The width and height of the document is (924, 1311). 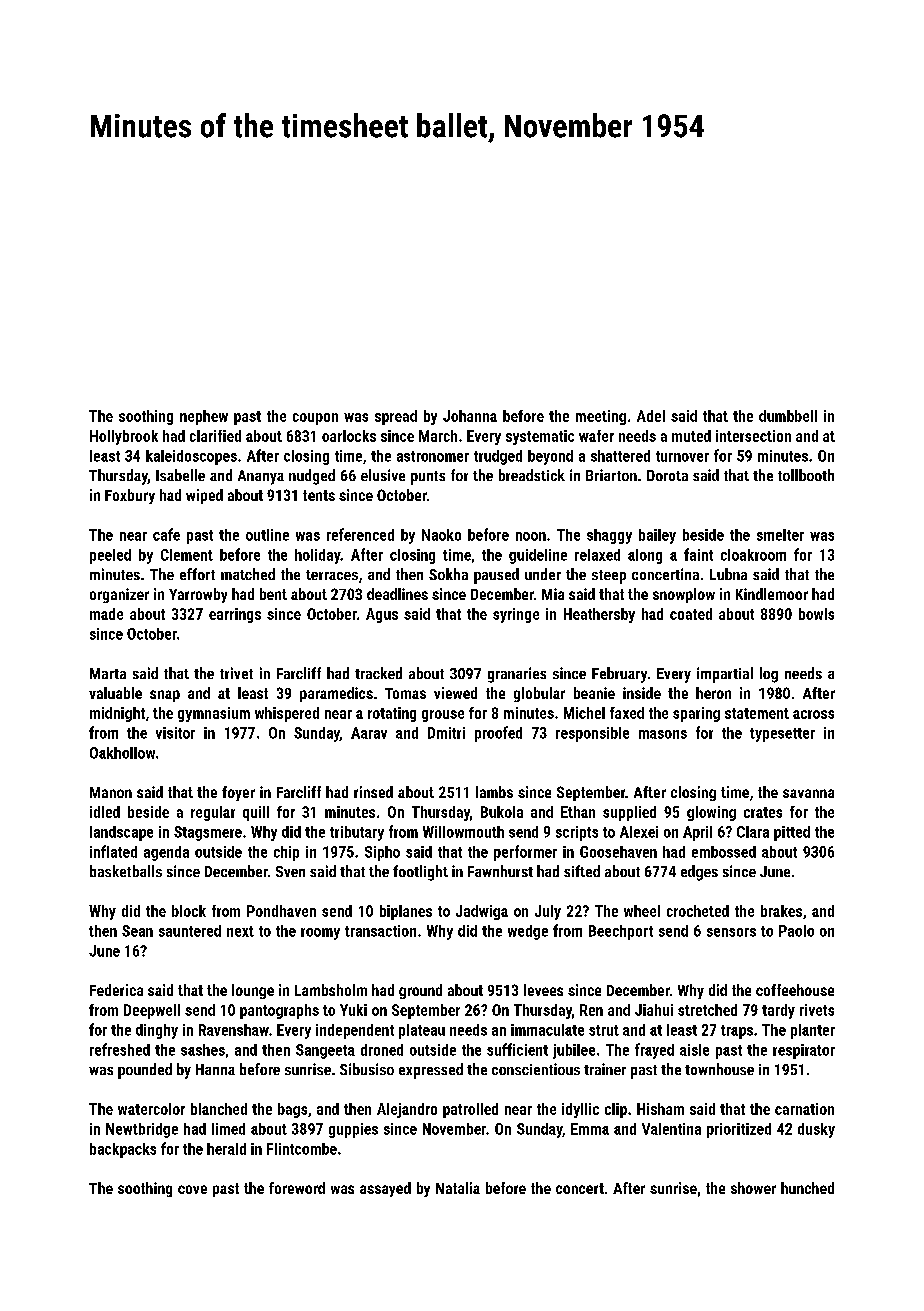 What do you see at coordinates (699, 873) in the document?
I see `edges` at bounding box center [699, 873].
